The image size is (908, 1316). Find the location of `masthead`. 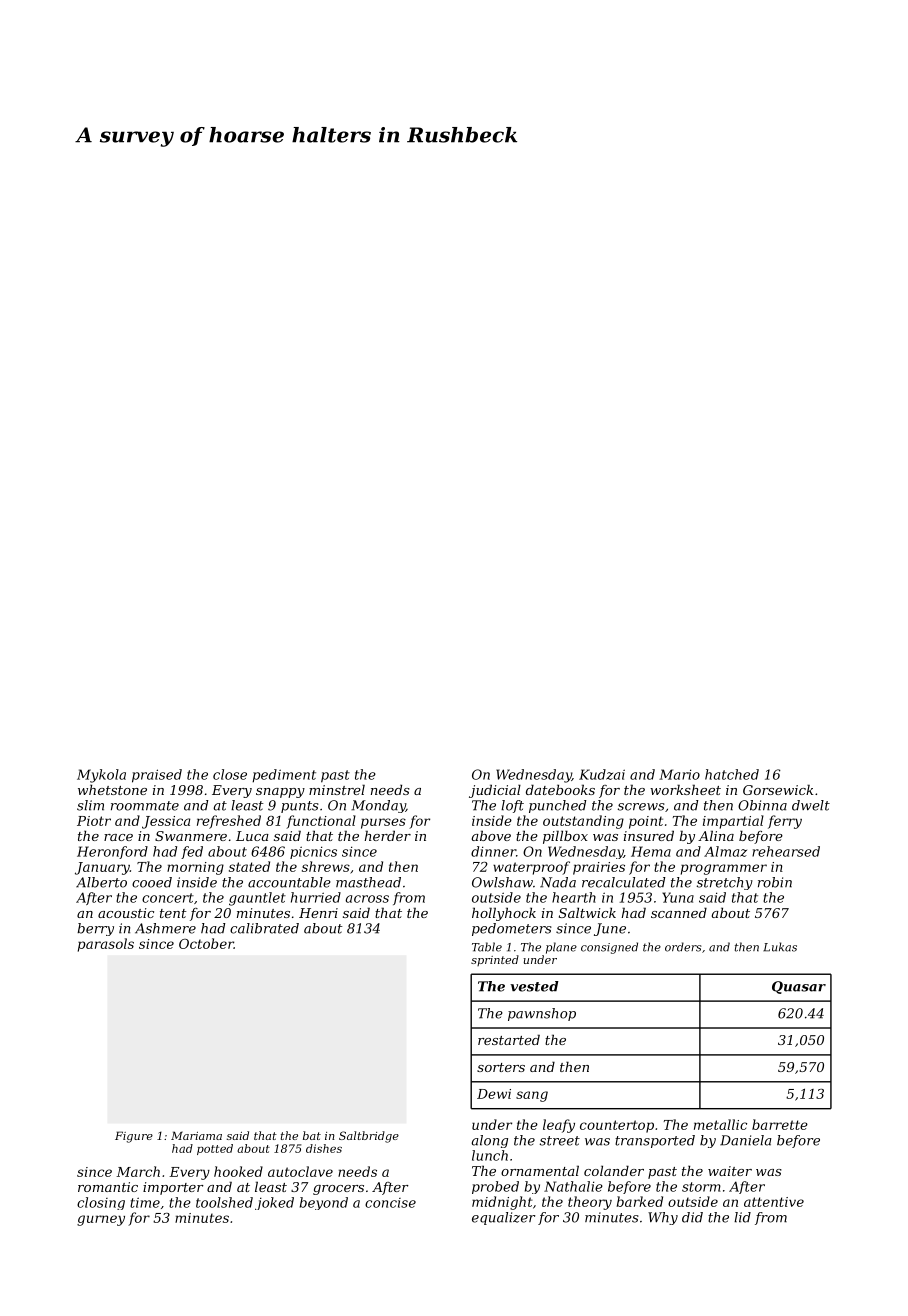

masthead is located at coordinates (368, 882).
